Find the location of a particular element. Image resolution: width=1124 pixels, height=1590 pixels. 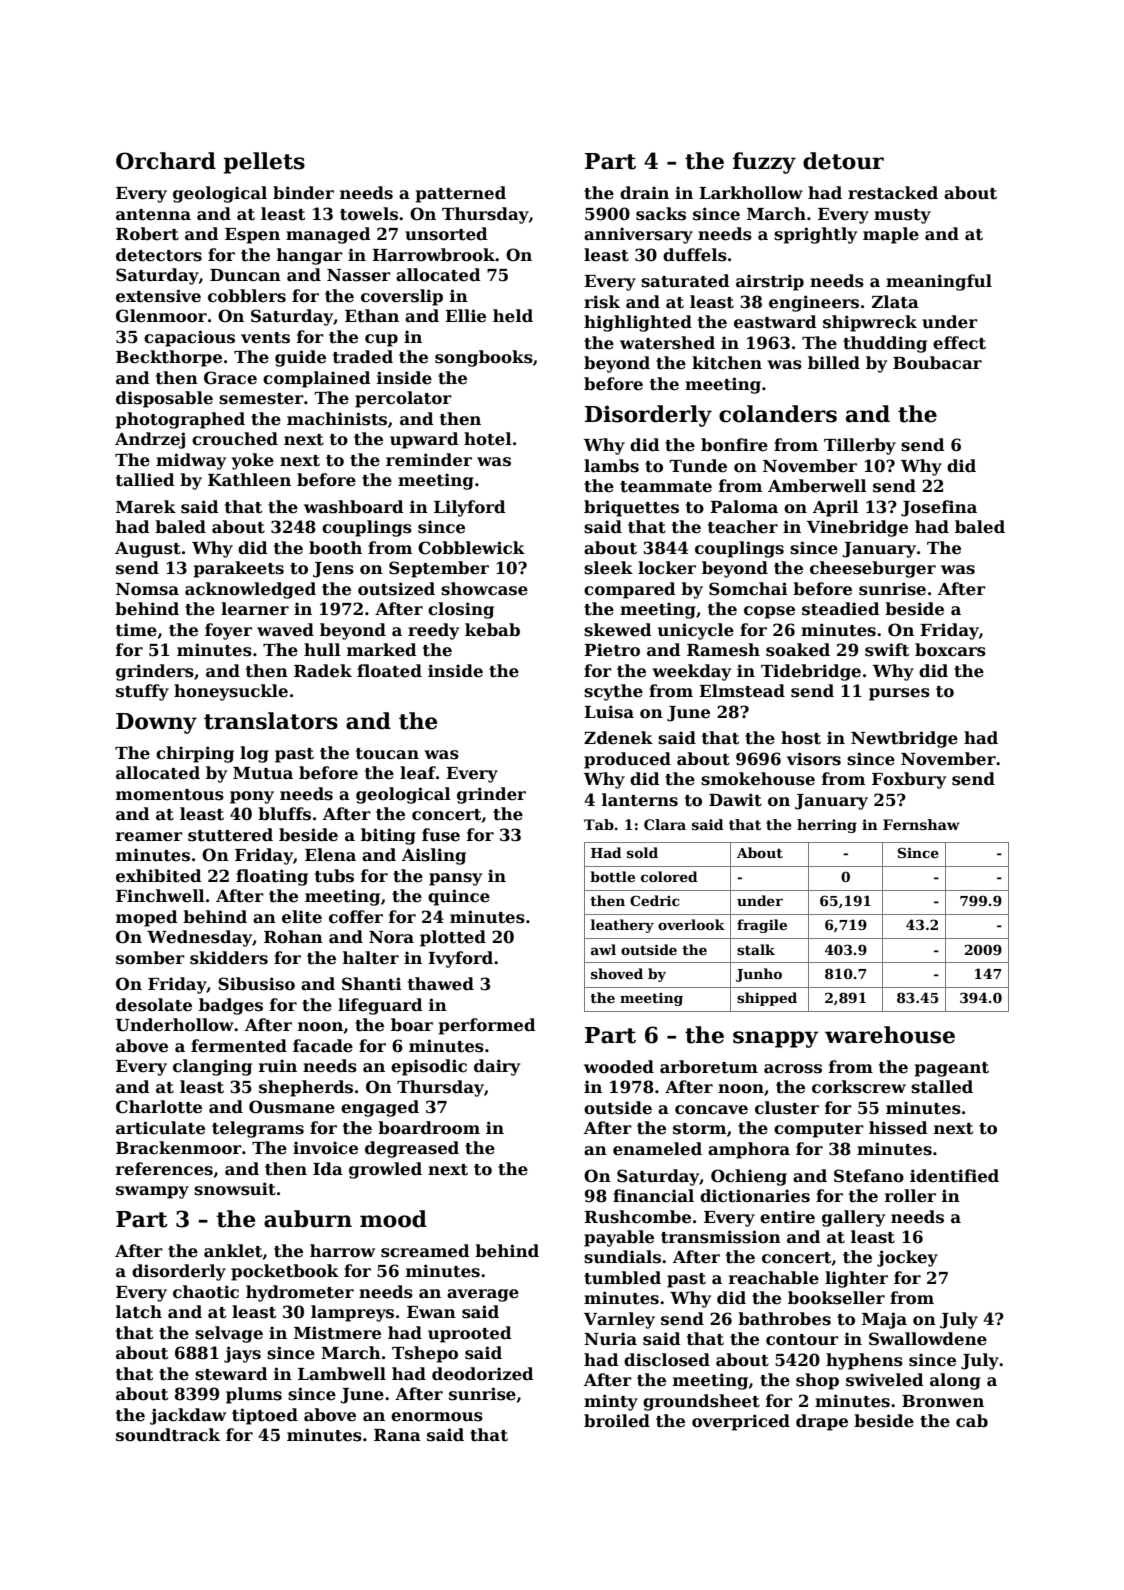

detour is located at coordinates (843, 161).
